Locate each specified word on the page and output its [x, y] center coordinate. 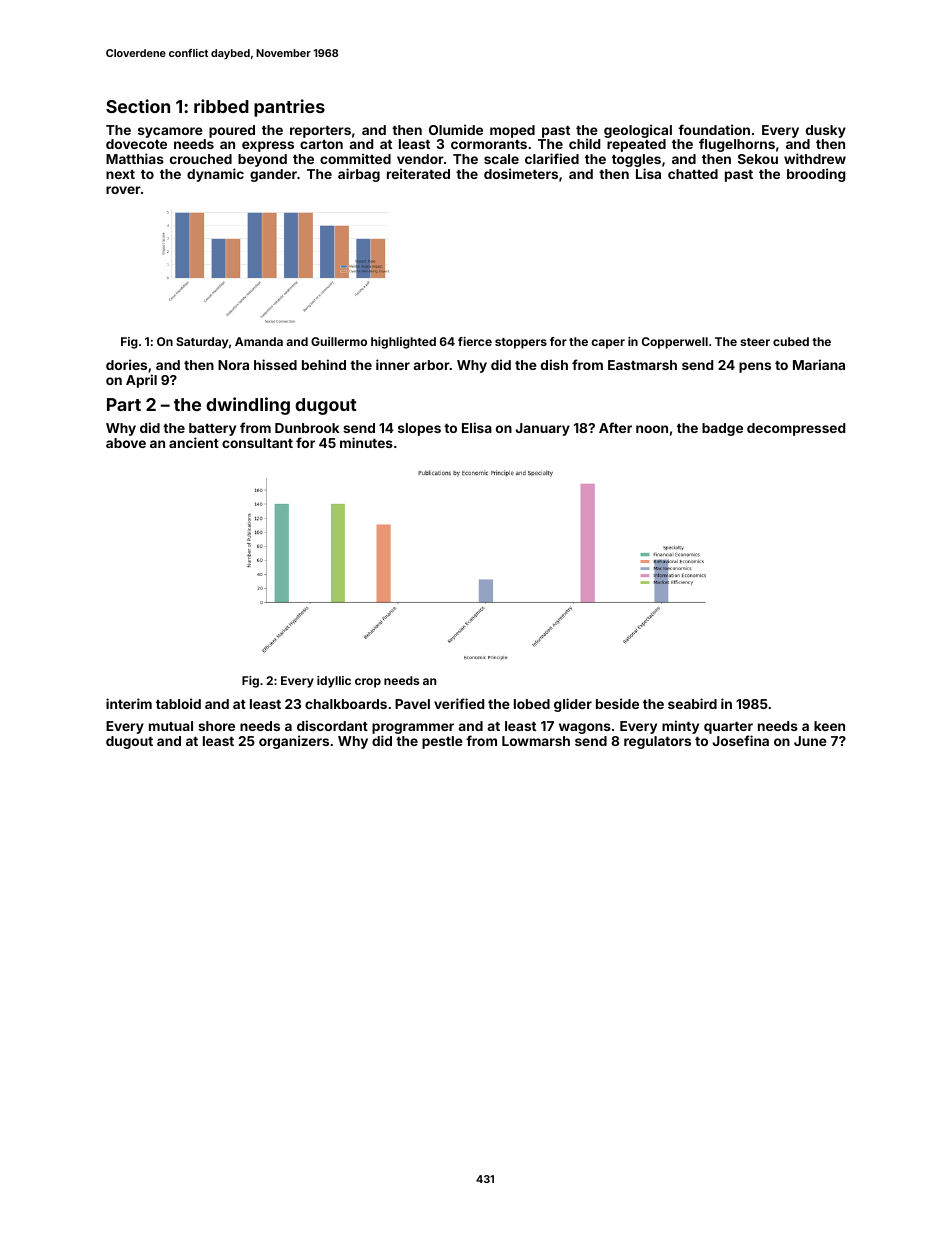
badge [722, 429]
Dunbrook [307, 428]
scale [501, 159]
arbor [432, 365]
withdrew [815, 158]
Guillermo [339, 341]
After [615, 427]
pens [755, 367]
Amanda [259, 341]
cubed [791, 341]
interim [129, 703]
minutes [366, 442]
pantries [289, 108]
